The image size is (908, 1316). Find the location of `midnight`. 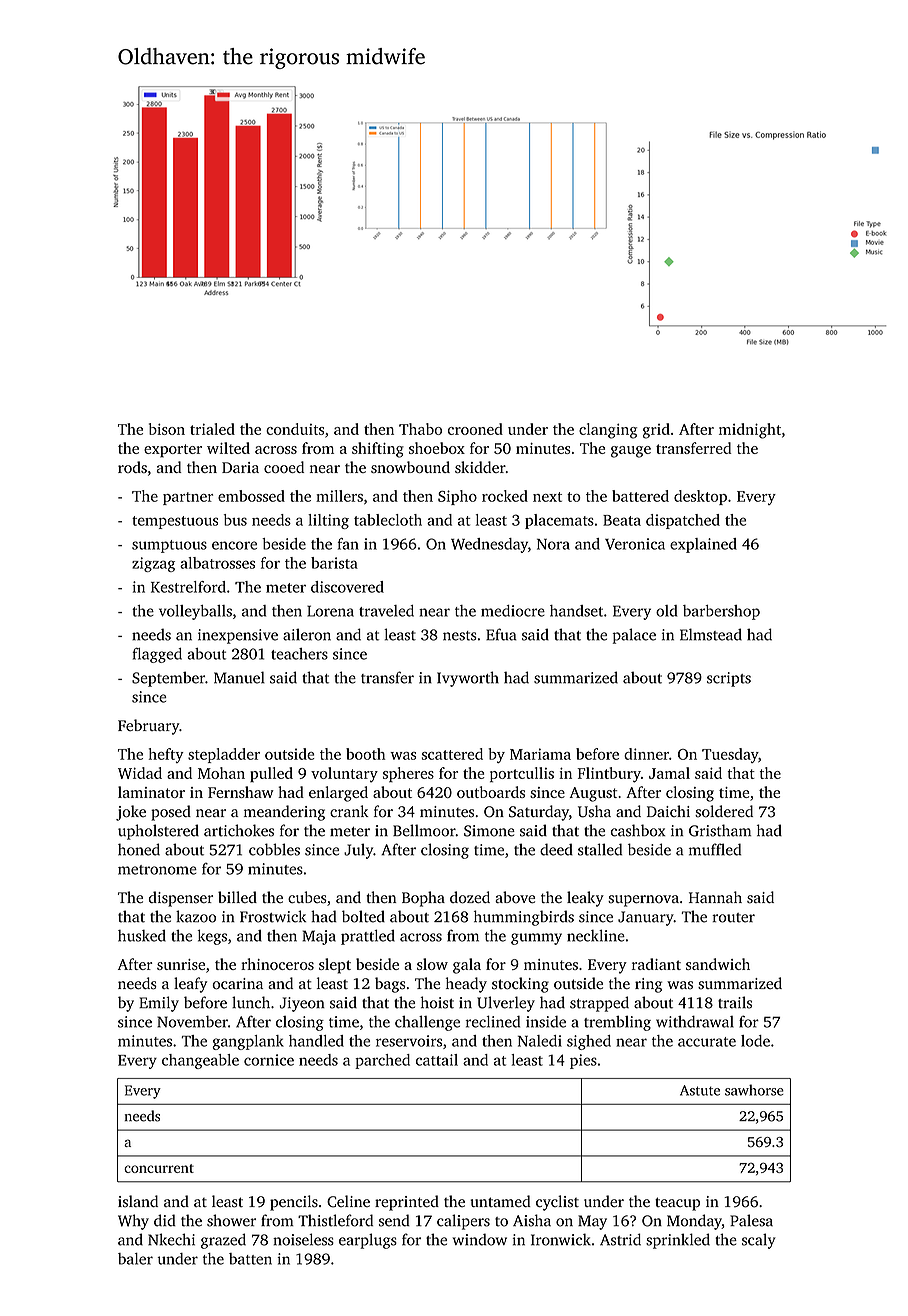

midnight is located at coordinates (750, 431).
